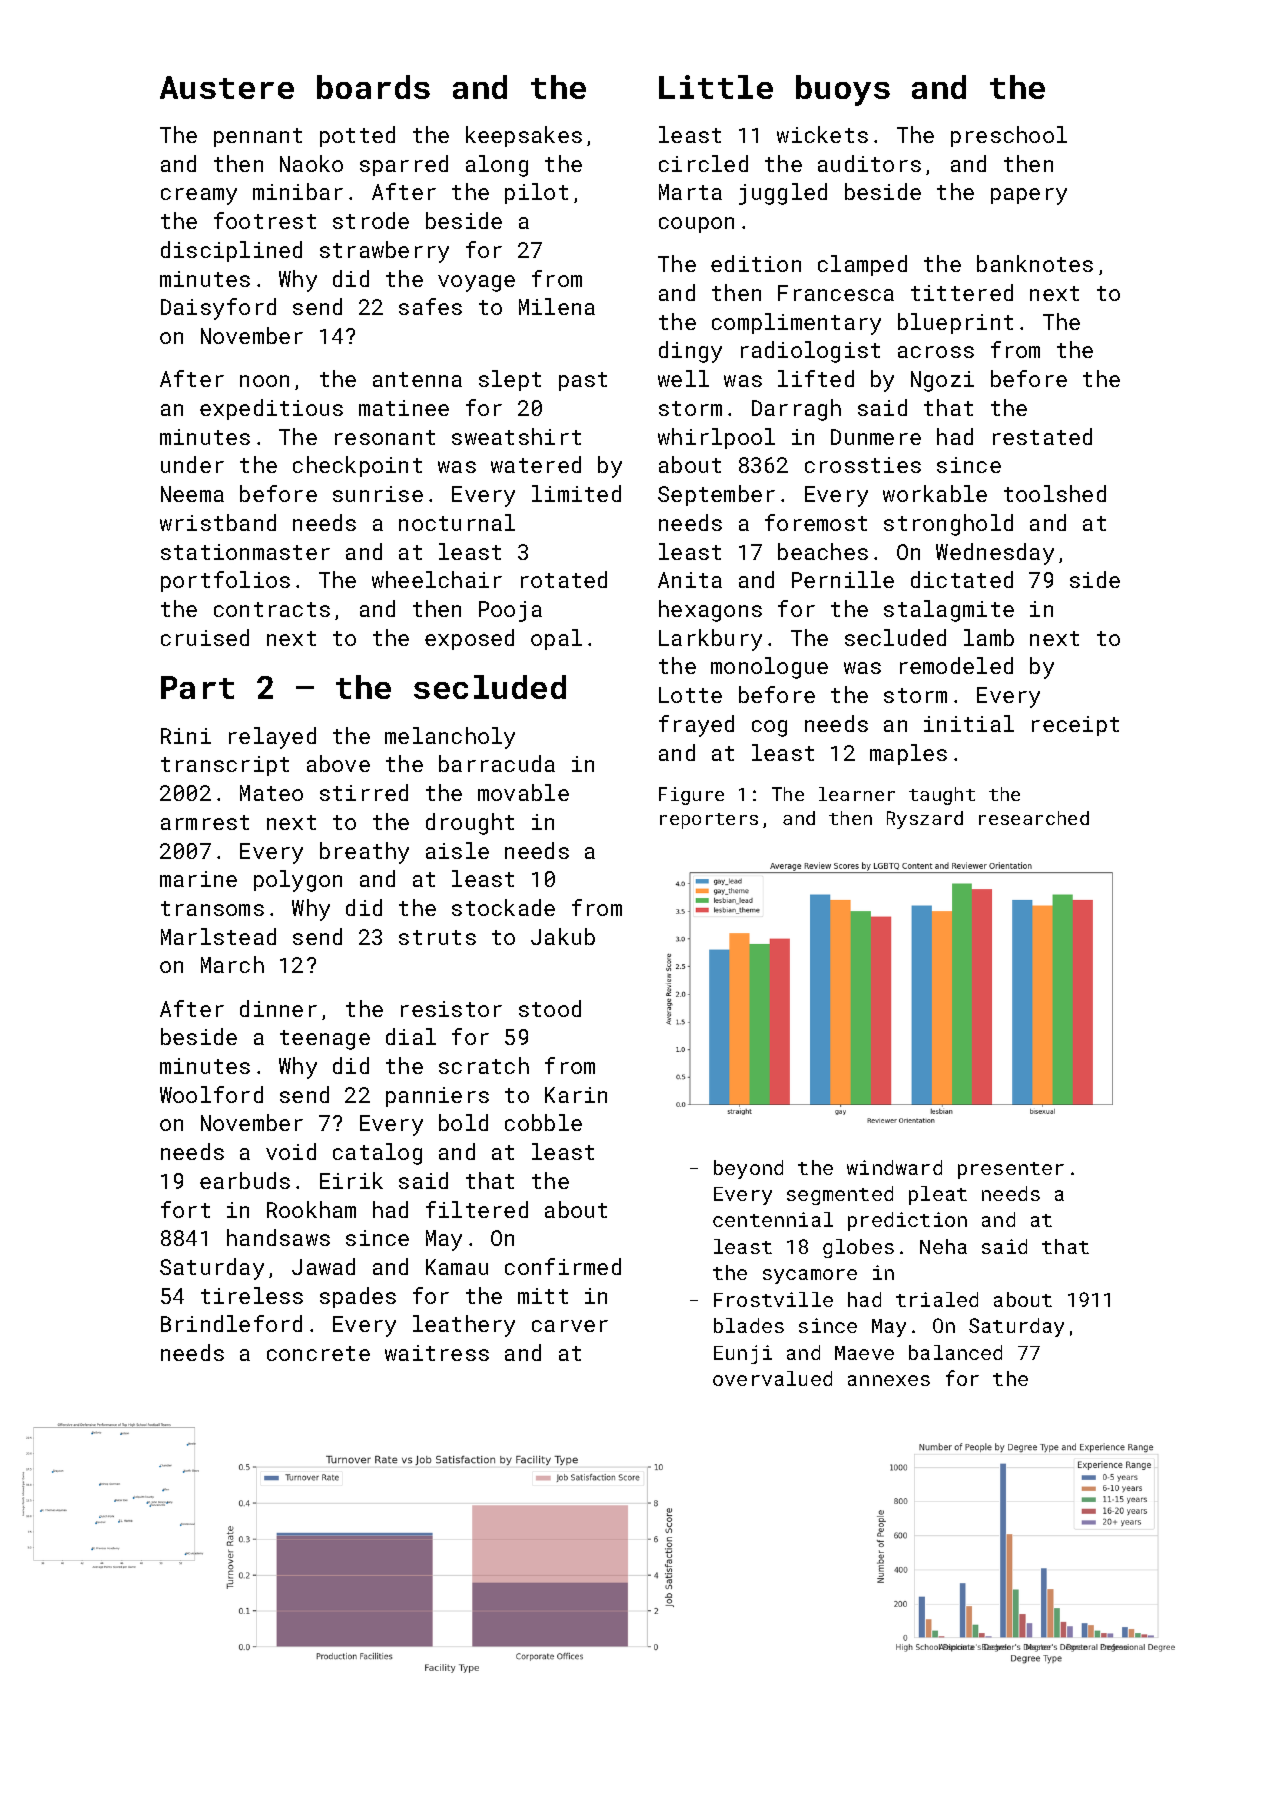  Describe the element at coordinates (227, 87) in the page. I see `Austere` at that location.
